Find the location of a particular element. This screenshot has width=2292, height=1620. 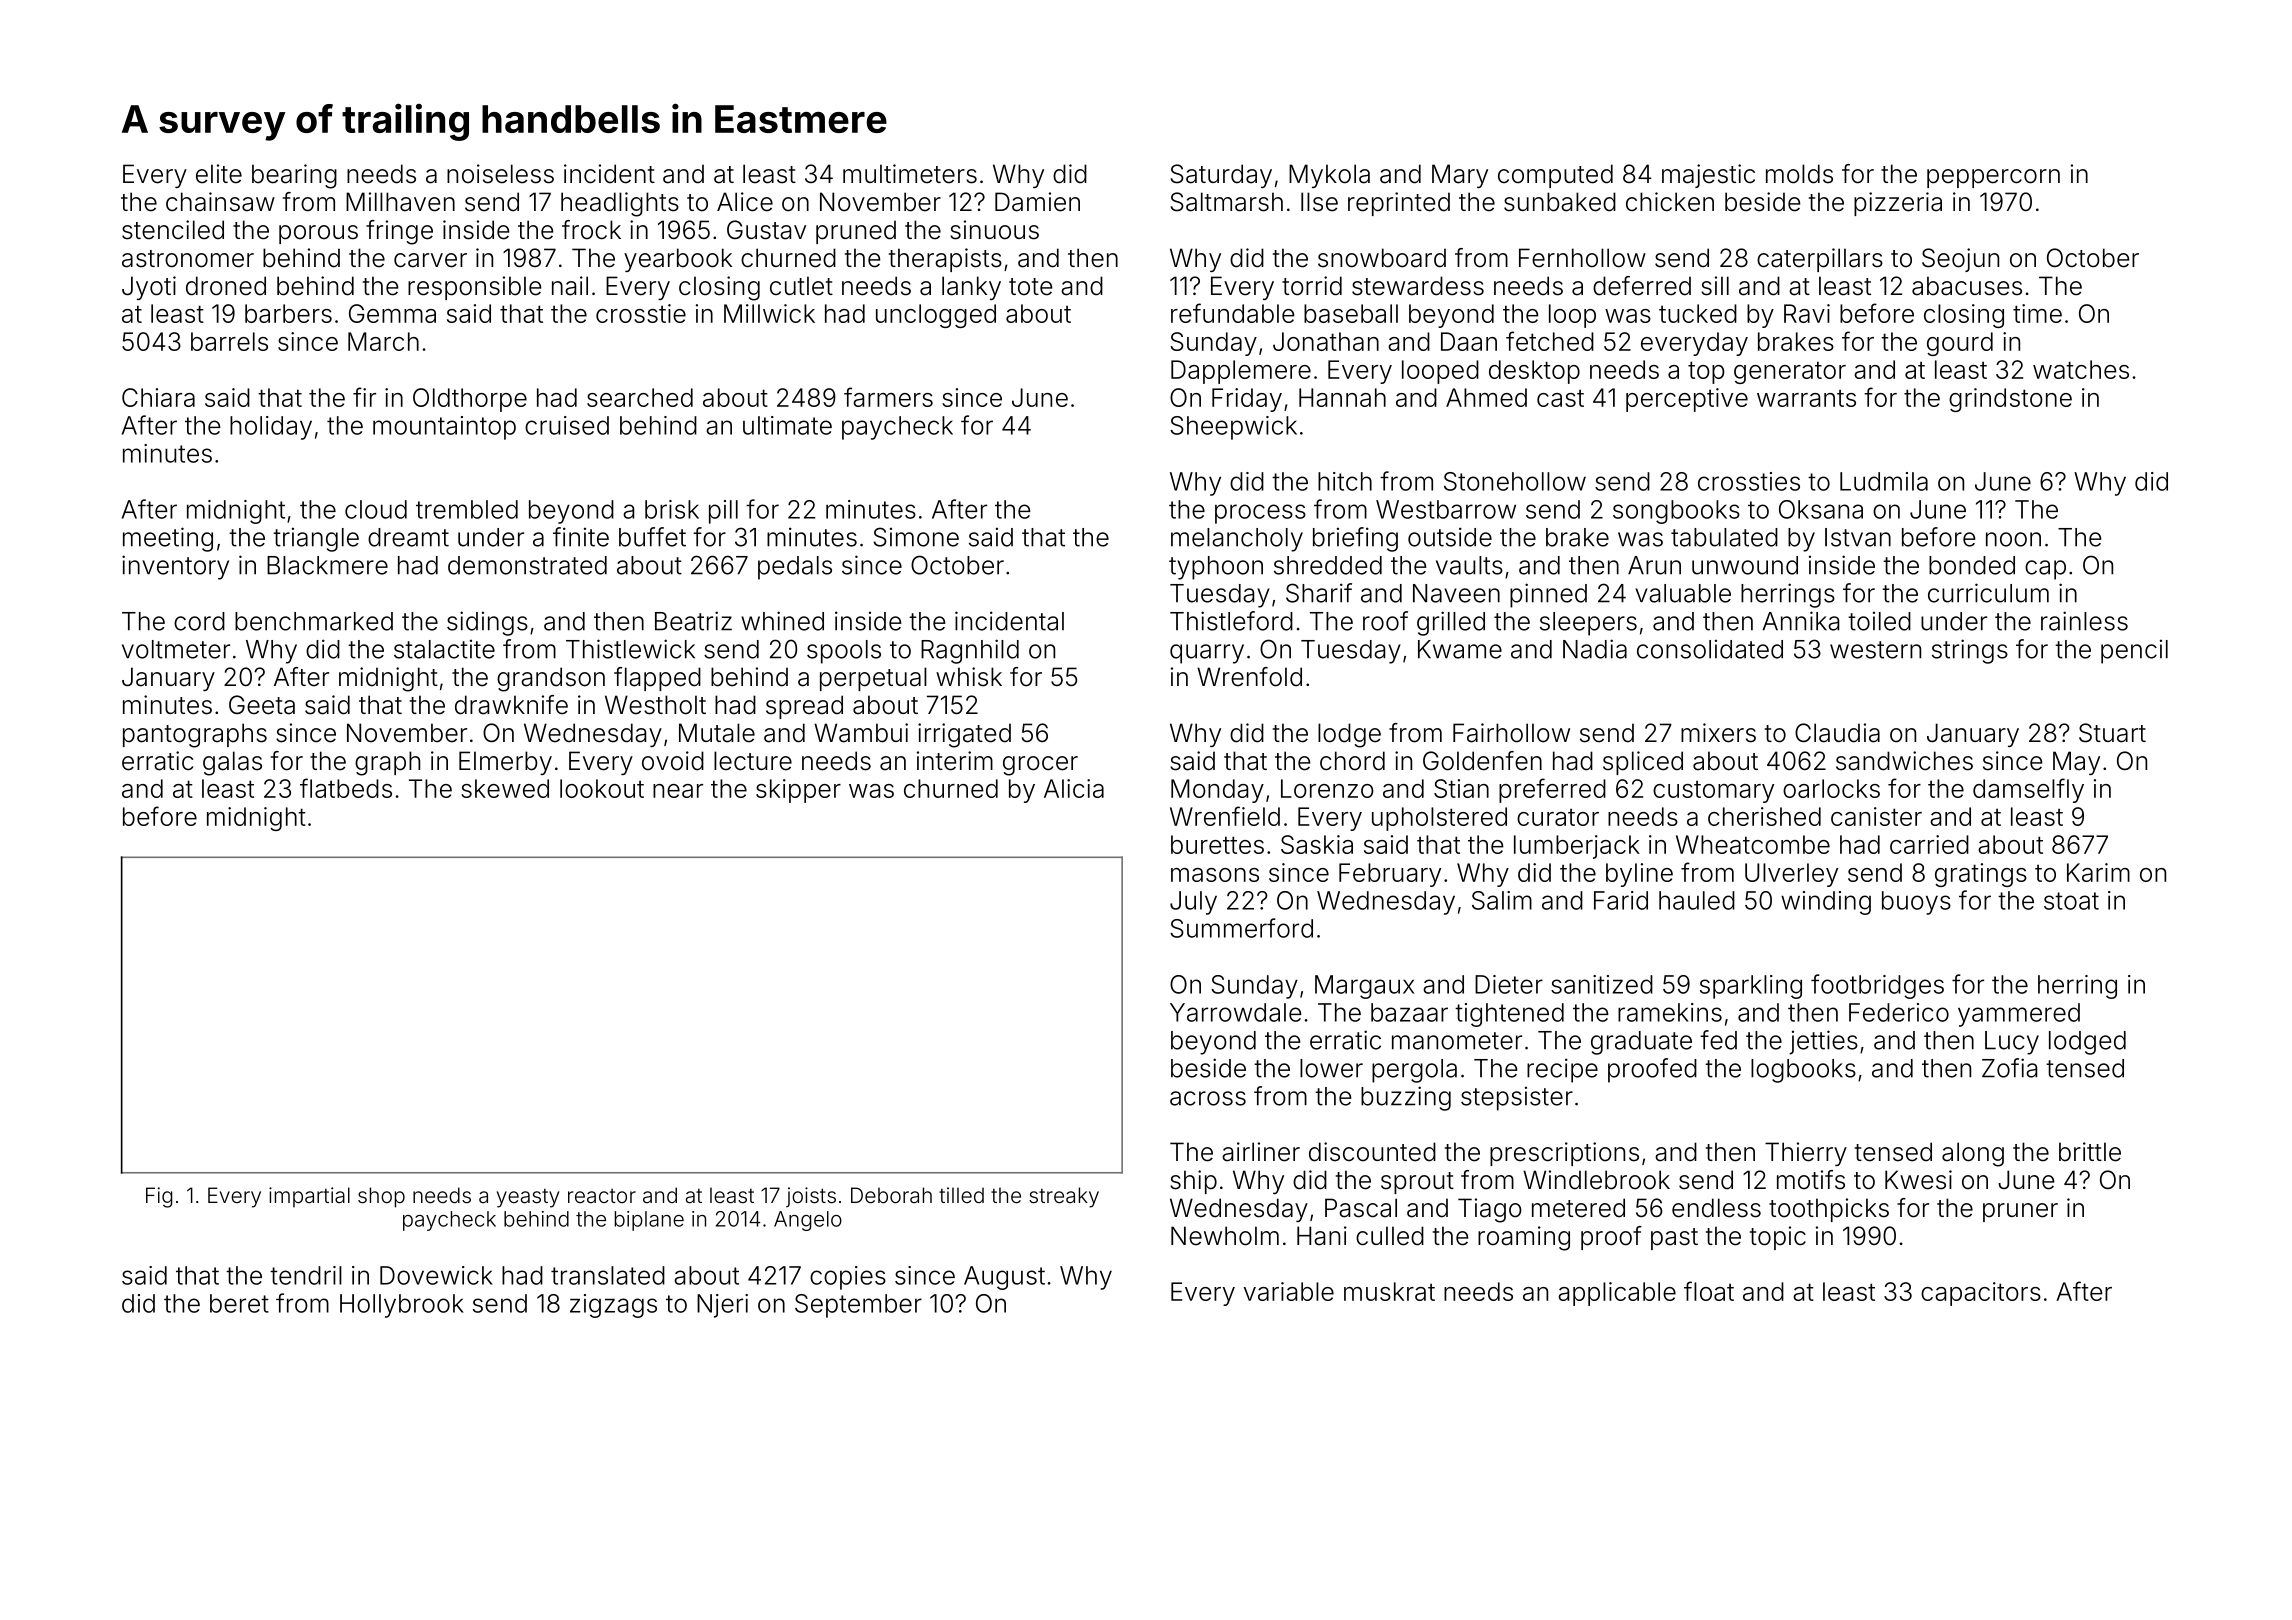

cherished is located at coordinates (1764, 816).
